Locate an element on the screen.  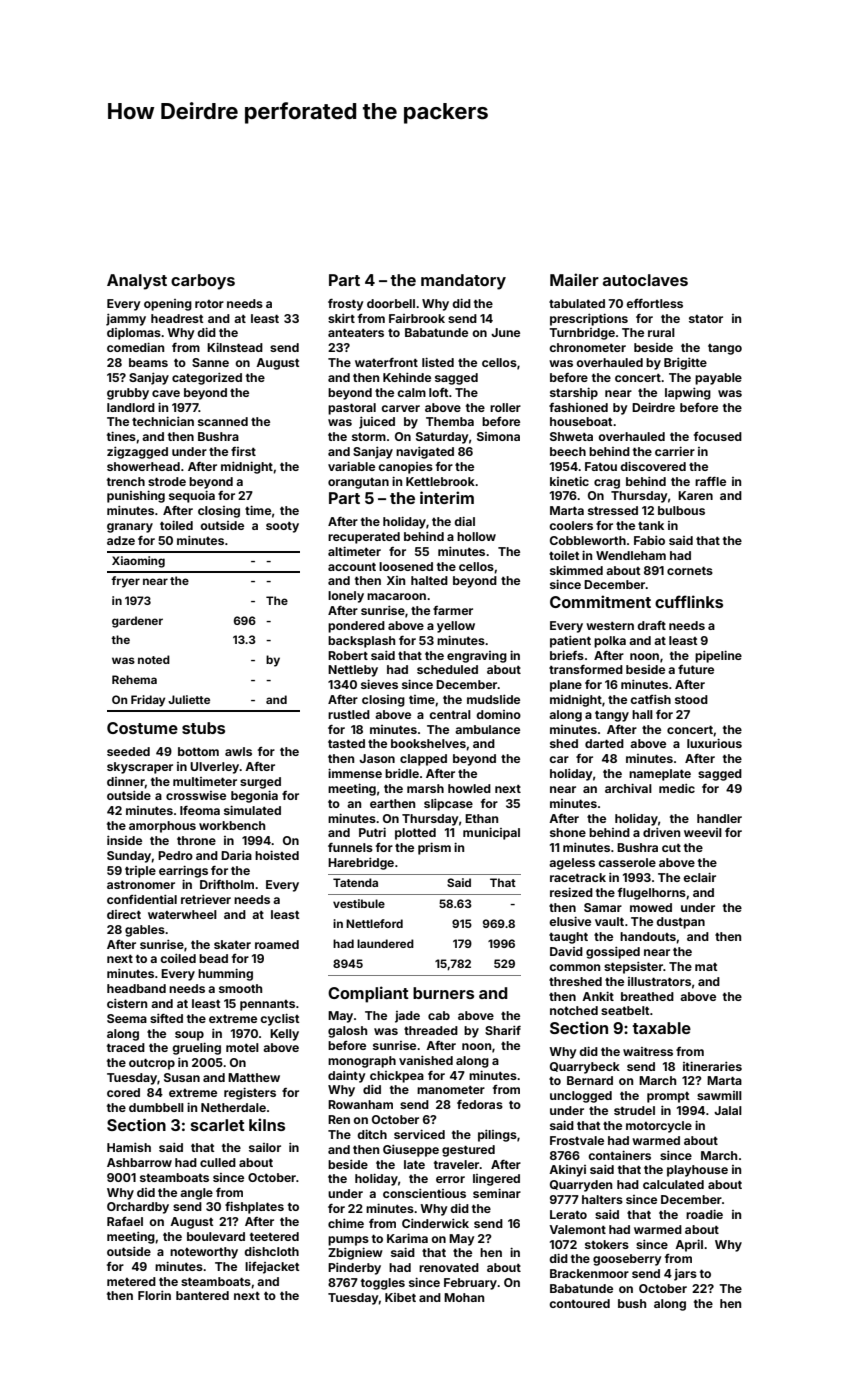
inside is located at coordinates (124, 840).
